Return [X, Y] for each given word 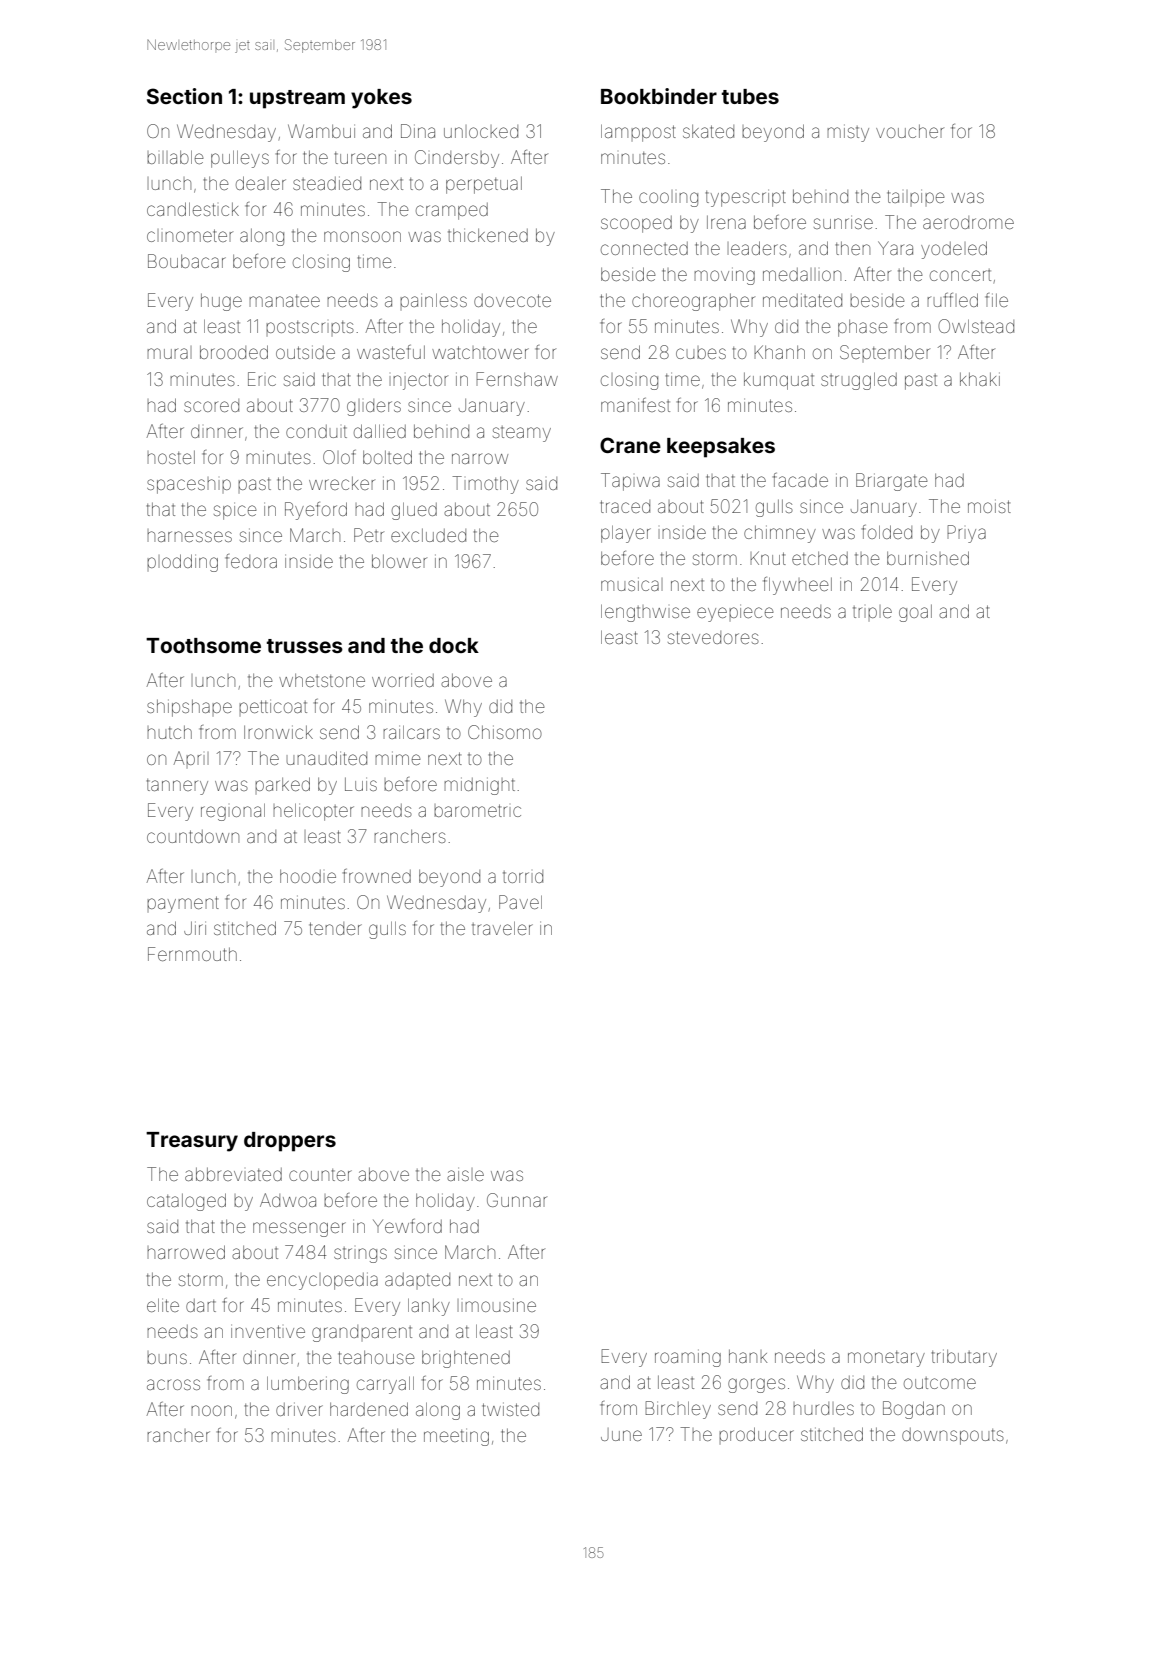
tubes [750, 96]
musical [630, 585]
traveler [502, 928]
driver [299, 1409]
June [621, 1434]
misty [848, 134]
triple [872, 612]
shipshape [189, 708]
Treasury [192, 1142]
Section [184, 96]
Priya [966, 534]
